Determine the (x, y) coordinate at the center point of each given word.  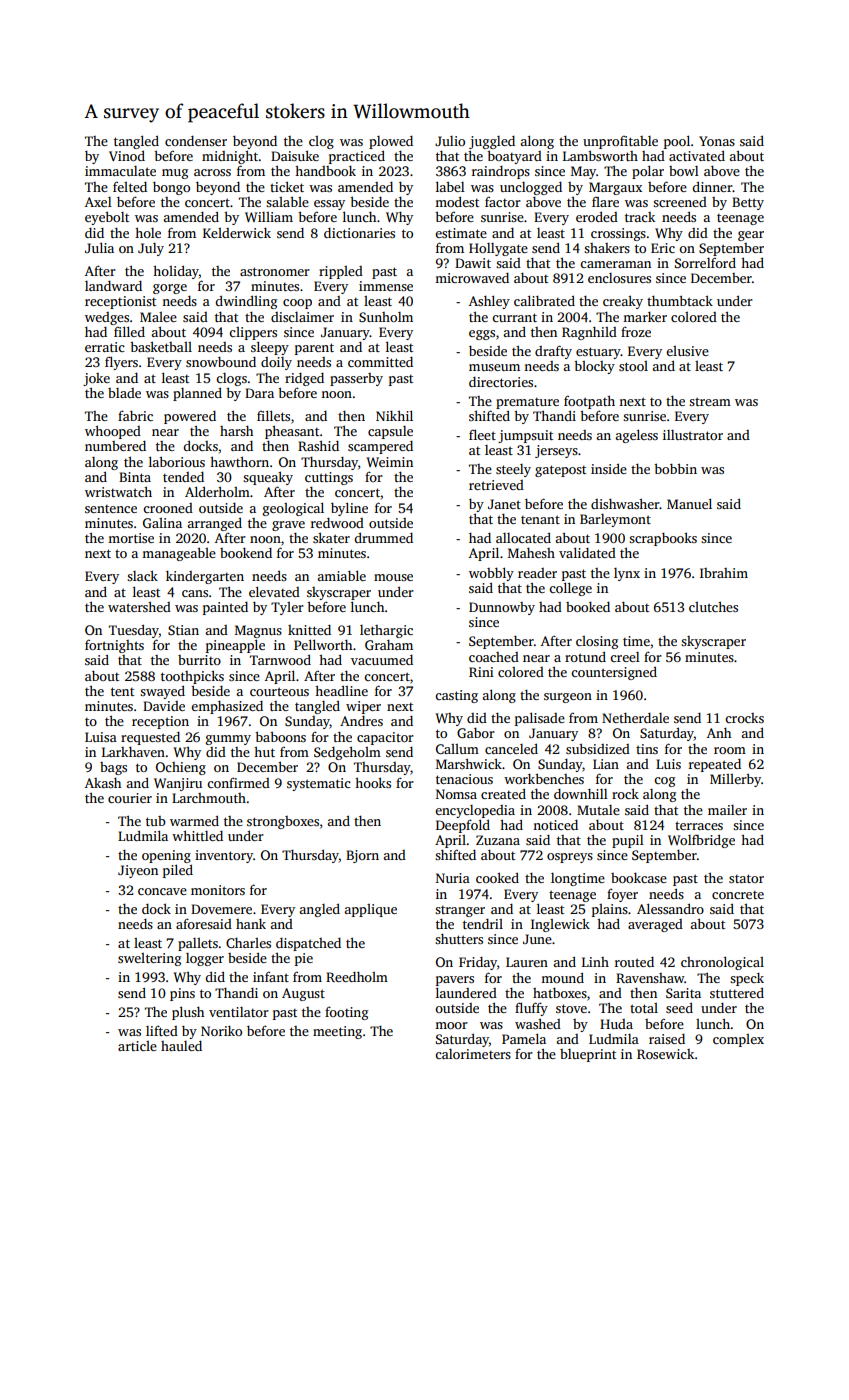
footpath (589, 402)
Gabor (476, 733)
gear (751, 236)
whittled (197, 835)
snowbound (221, 362)
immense (386, 286)
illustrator (693, 435)
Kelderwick (237, 232)
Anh (719, 733)
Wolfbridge (701, 841)
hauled (181, 1046)
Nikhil (394, 415)
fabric (135, 415)
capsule (390, 432)
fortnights (114, 646)
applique (370, 910)
